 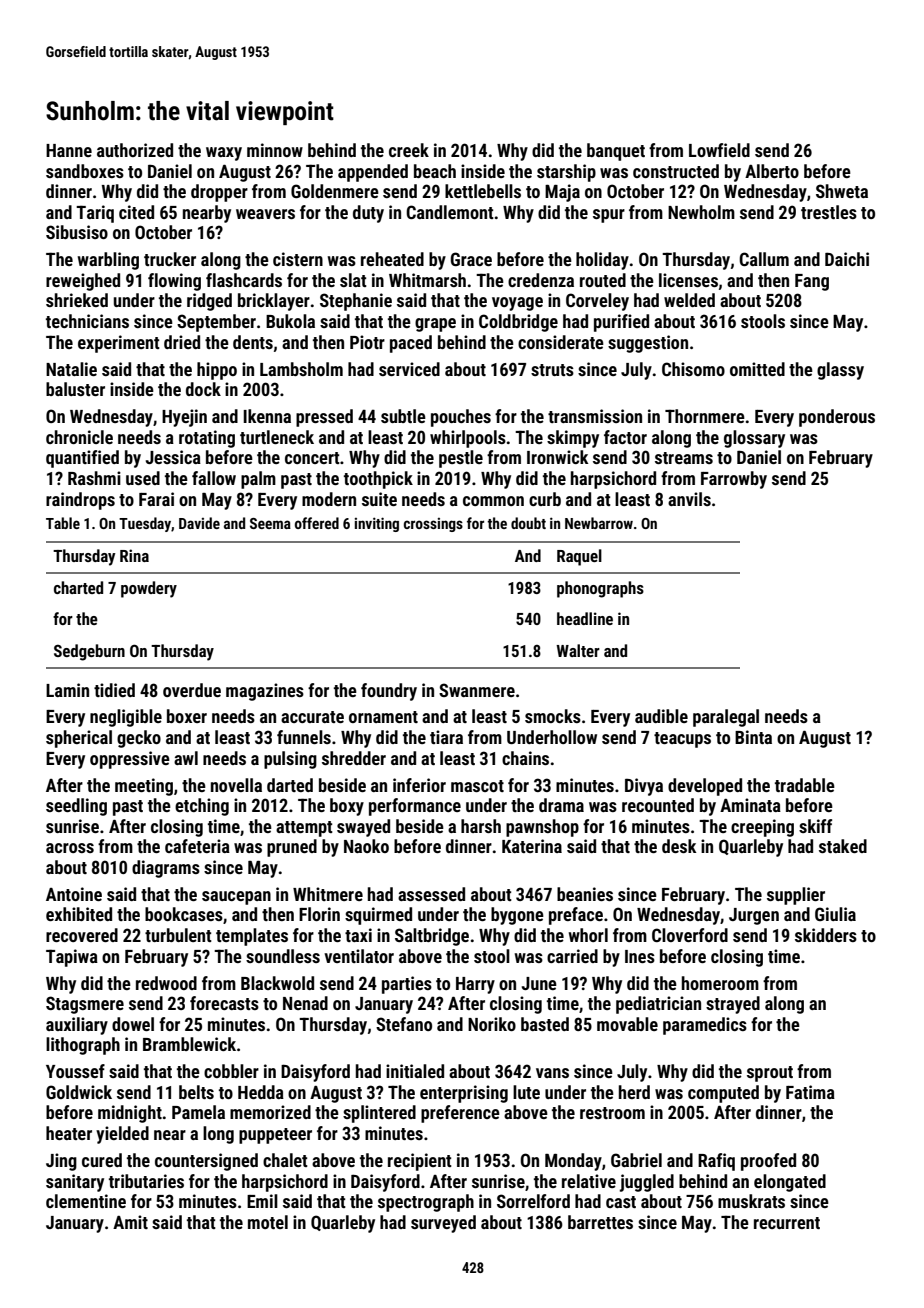 I want to click on surveyed, so click(x=443, y=1224).
